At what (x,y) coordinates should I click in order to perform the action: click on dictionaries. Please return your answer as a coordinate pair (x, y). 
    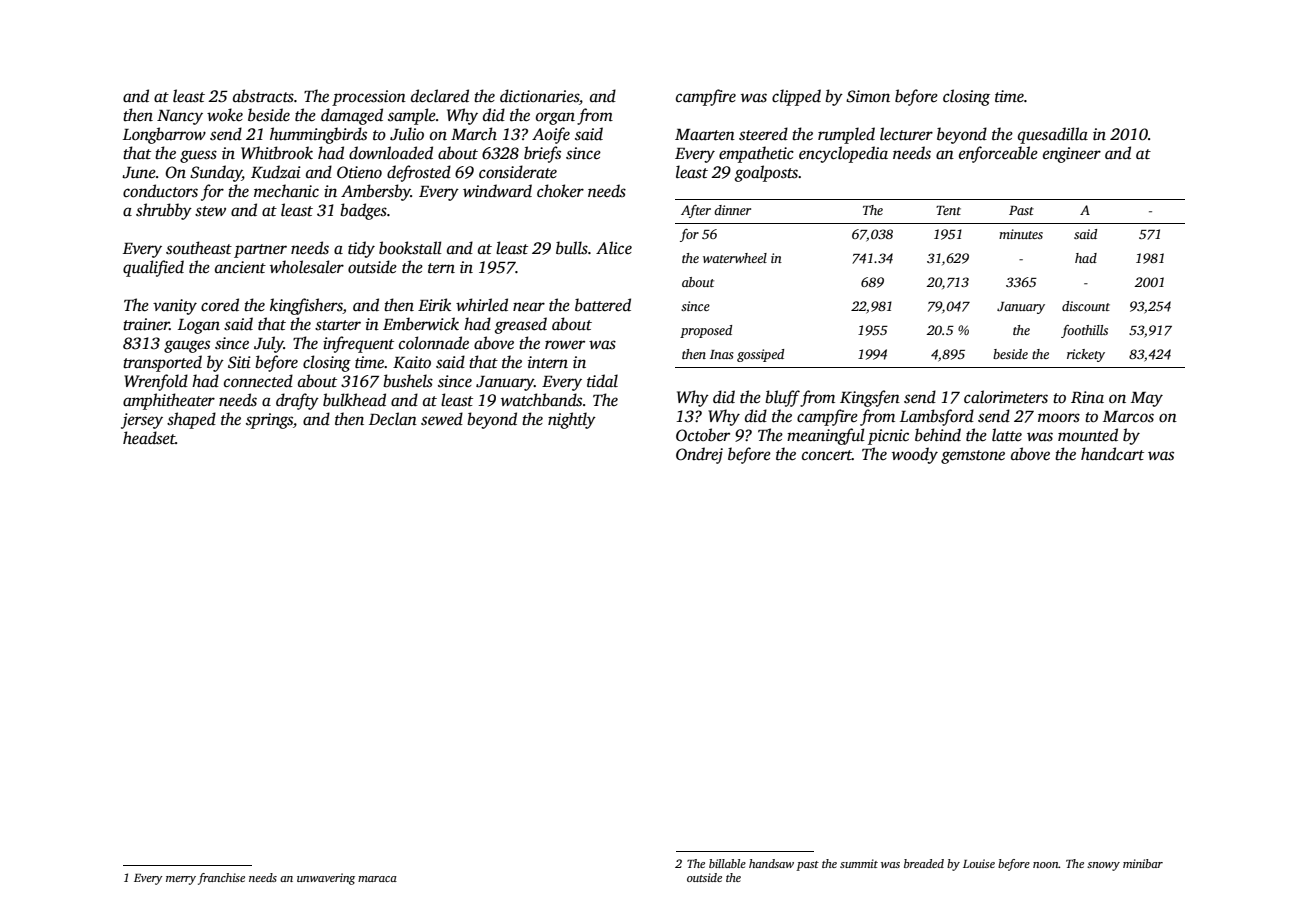
    Looking at the image, I should click on (539, 96).
